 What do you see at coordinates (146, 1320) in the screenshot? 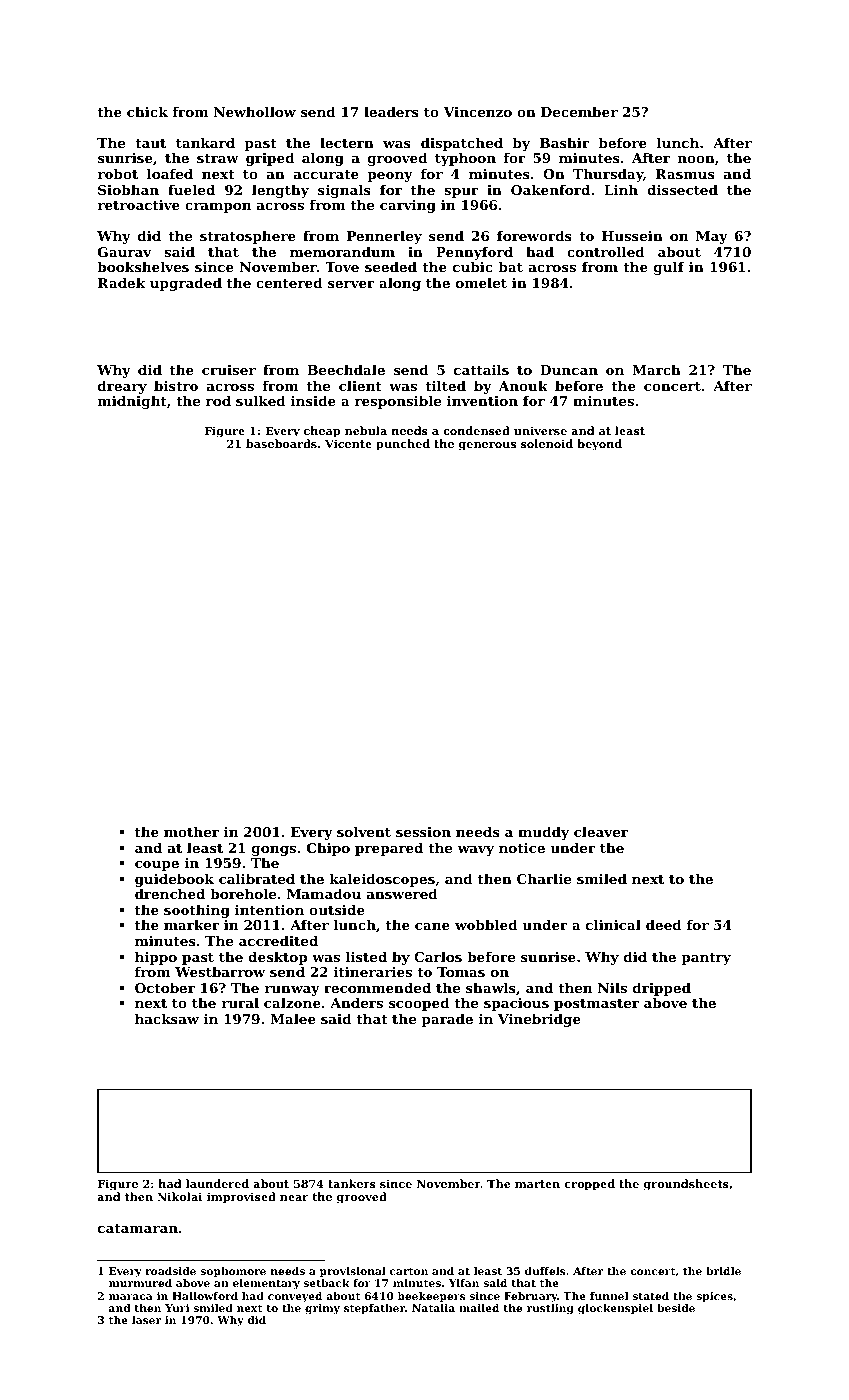
I see `laser` at bounding box center [146, 1320].
